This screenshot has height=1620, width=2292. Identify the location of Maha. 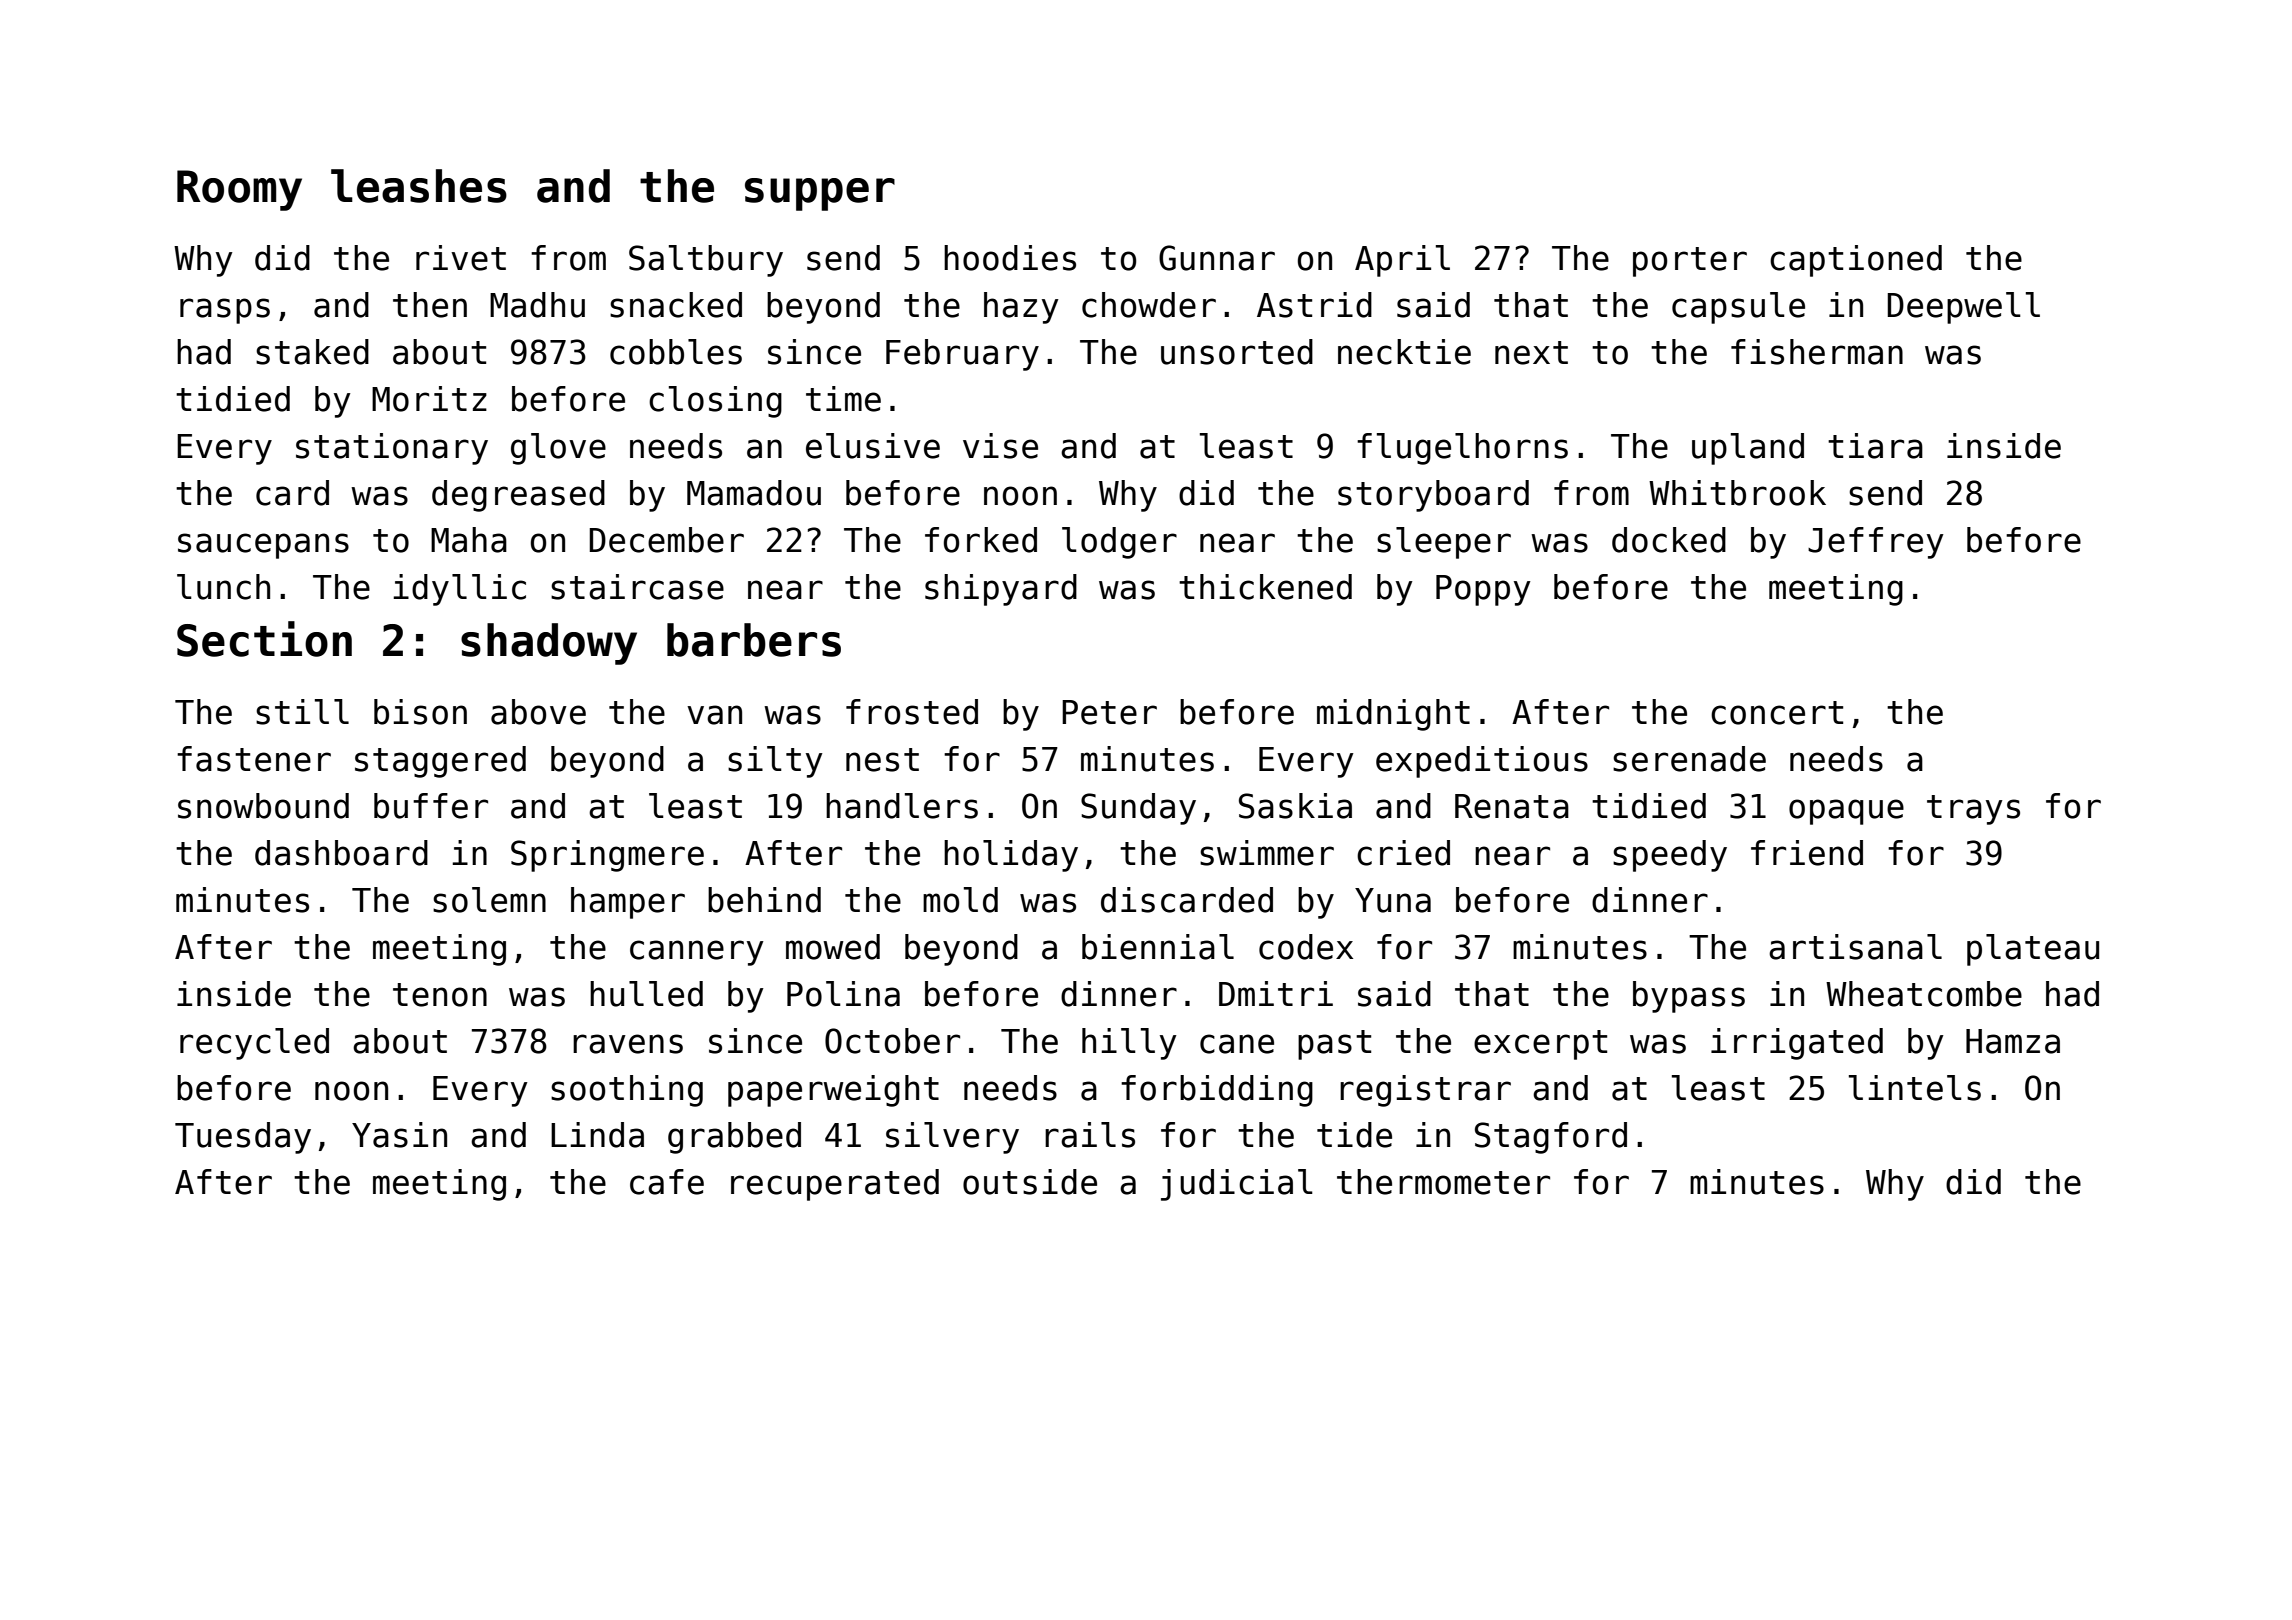
(469, 540).
